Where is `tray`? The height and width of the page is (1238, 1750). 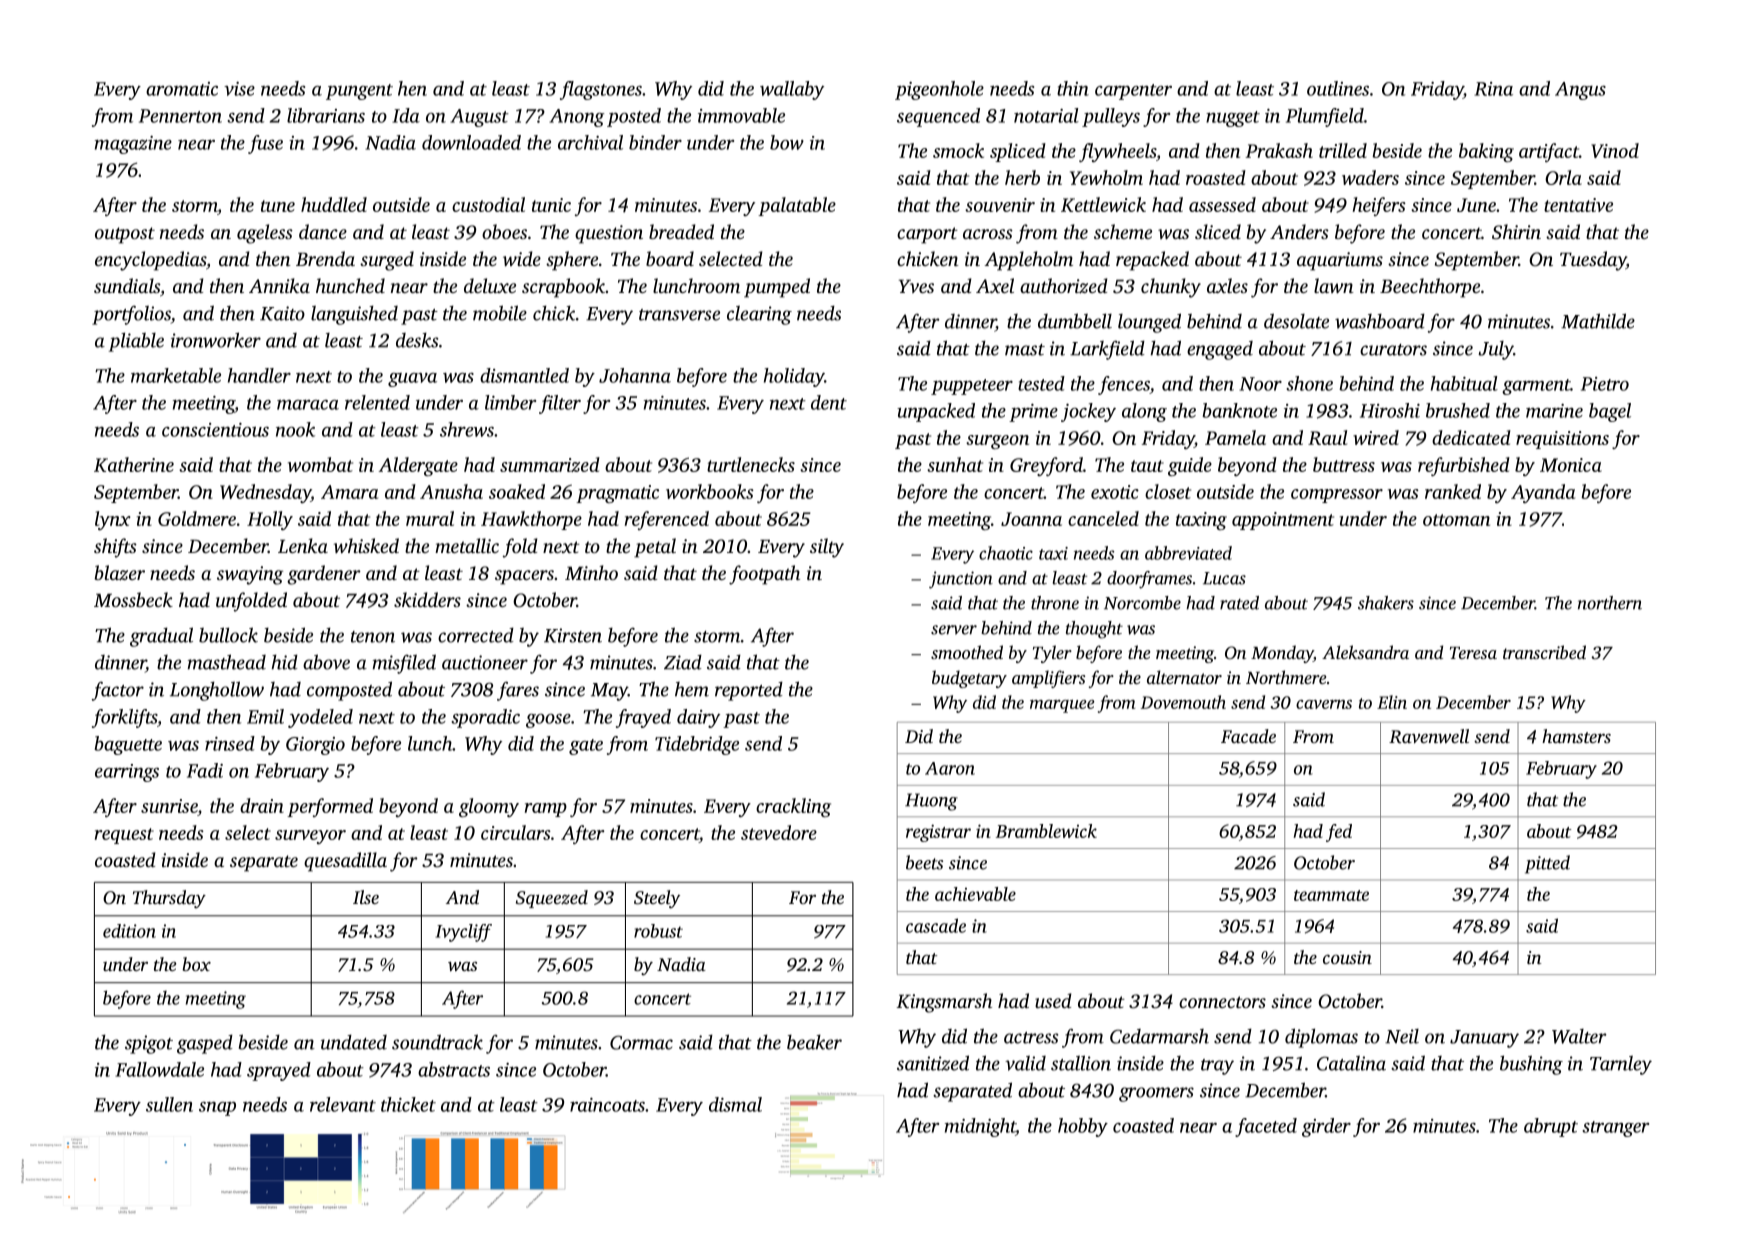 tray is located at coordinates (1217, 1067).
